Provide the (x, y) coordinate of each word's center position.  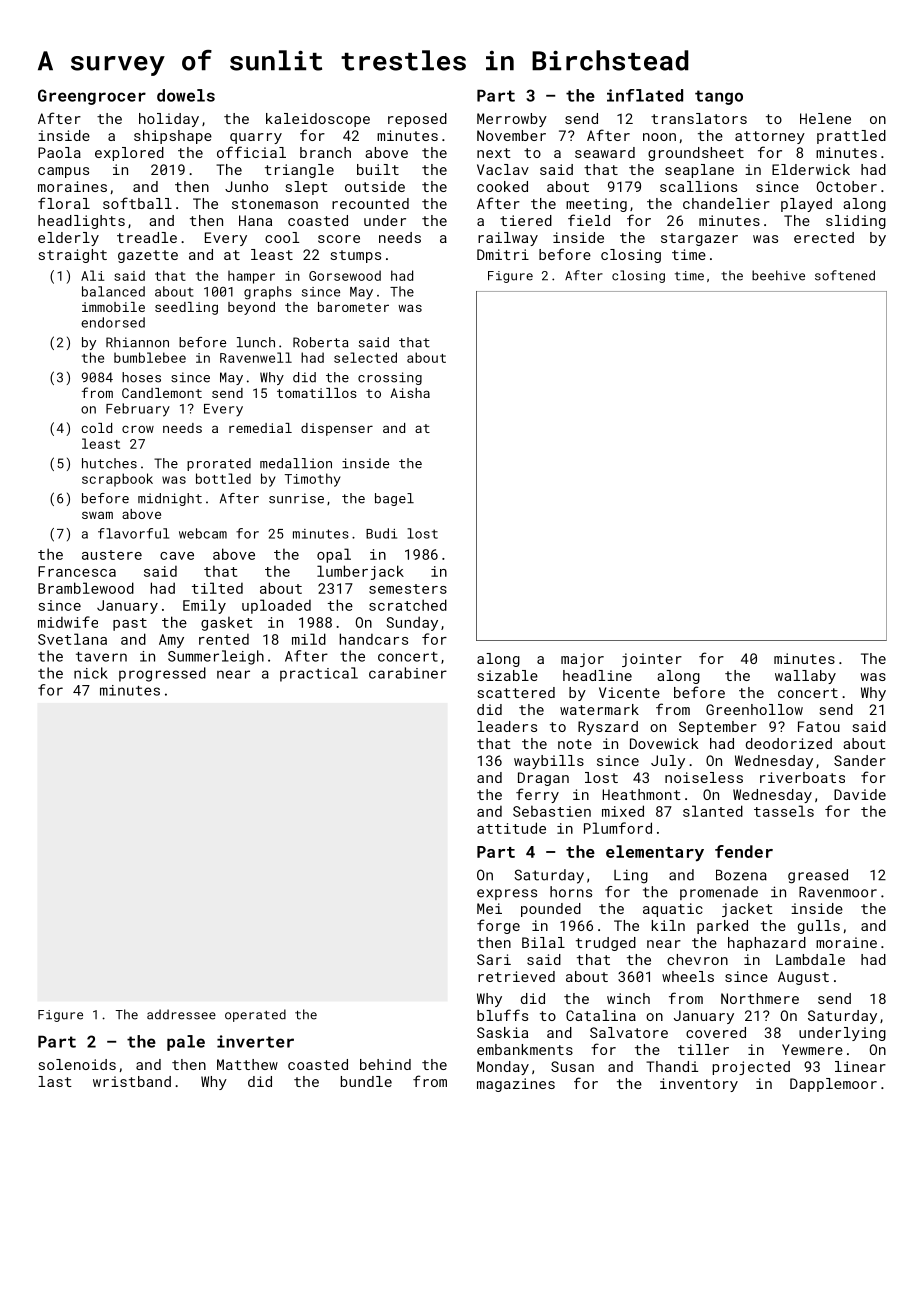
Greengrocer (92, 97)
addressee (181, 1014)
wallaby (805, 677)
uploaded (276, 606)
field (589, 220)
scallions (698, 186)
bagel (394, 499)
